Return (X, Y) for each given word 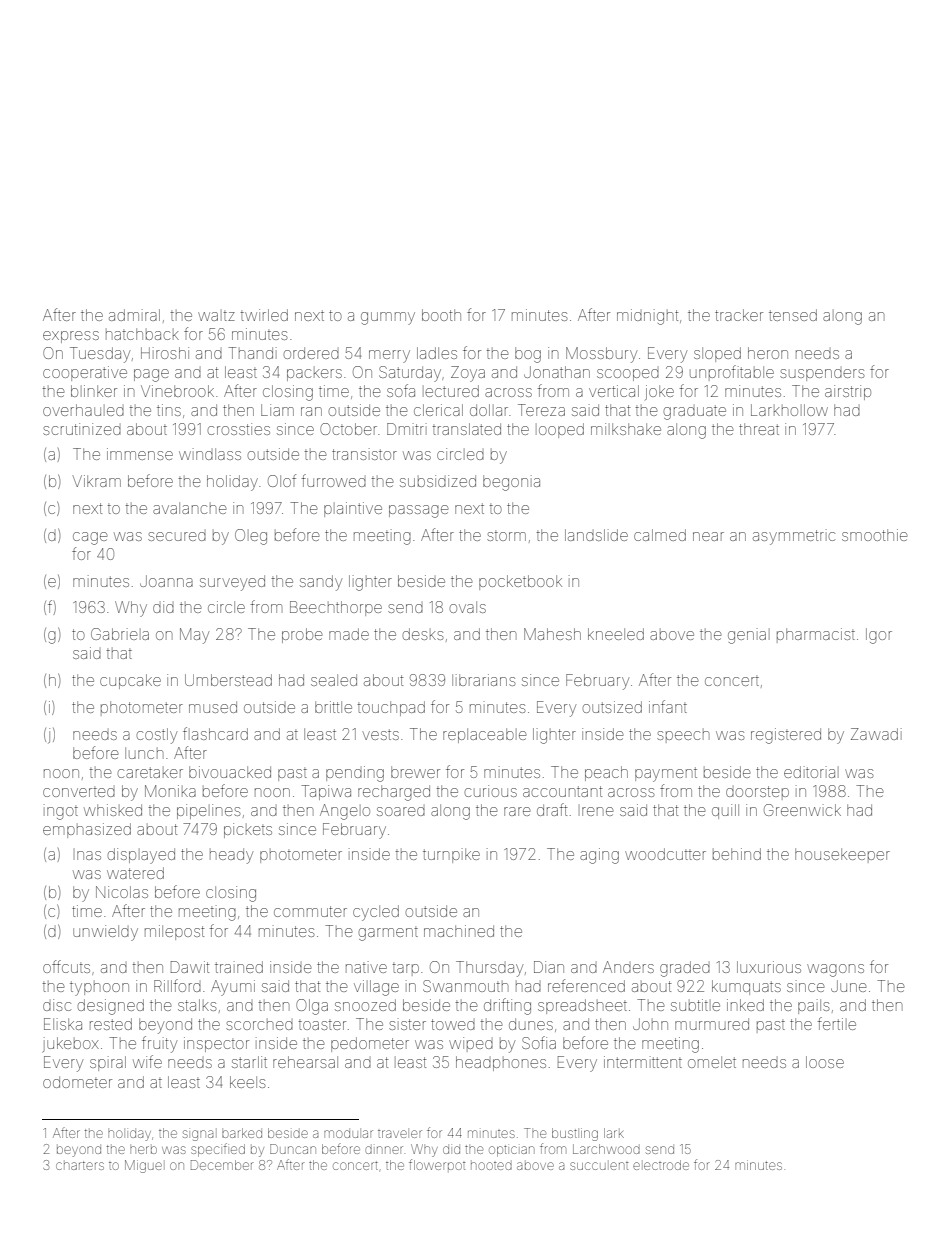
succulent (599, 1166)
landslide (596, 535)
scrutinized (82, 429)
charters (80, 1165)
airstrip (848, 392)
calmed (660, 535)
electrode (661, 1165)
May (194, 636)
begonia (511, 483)
